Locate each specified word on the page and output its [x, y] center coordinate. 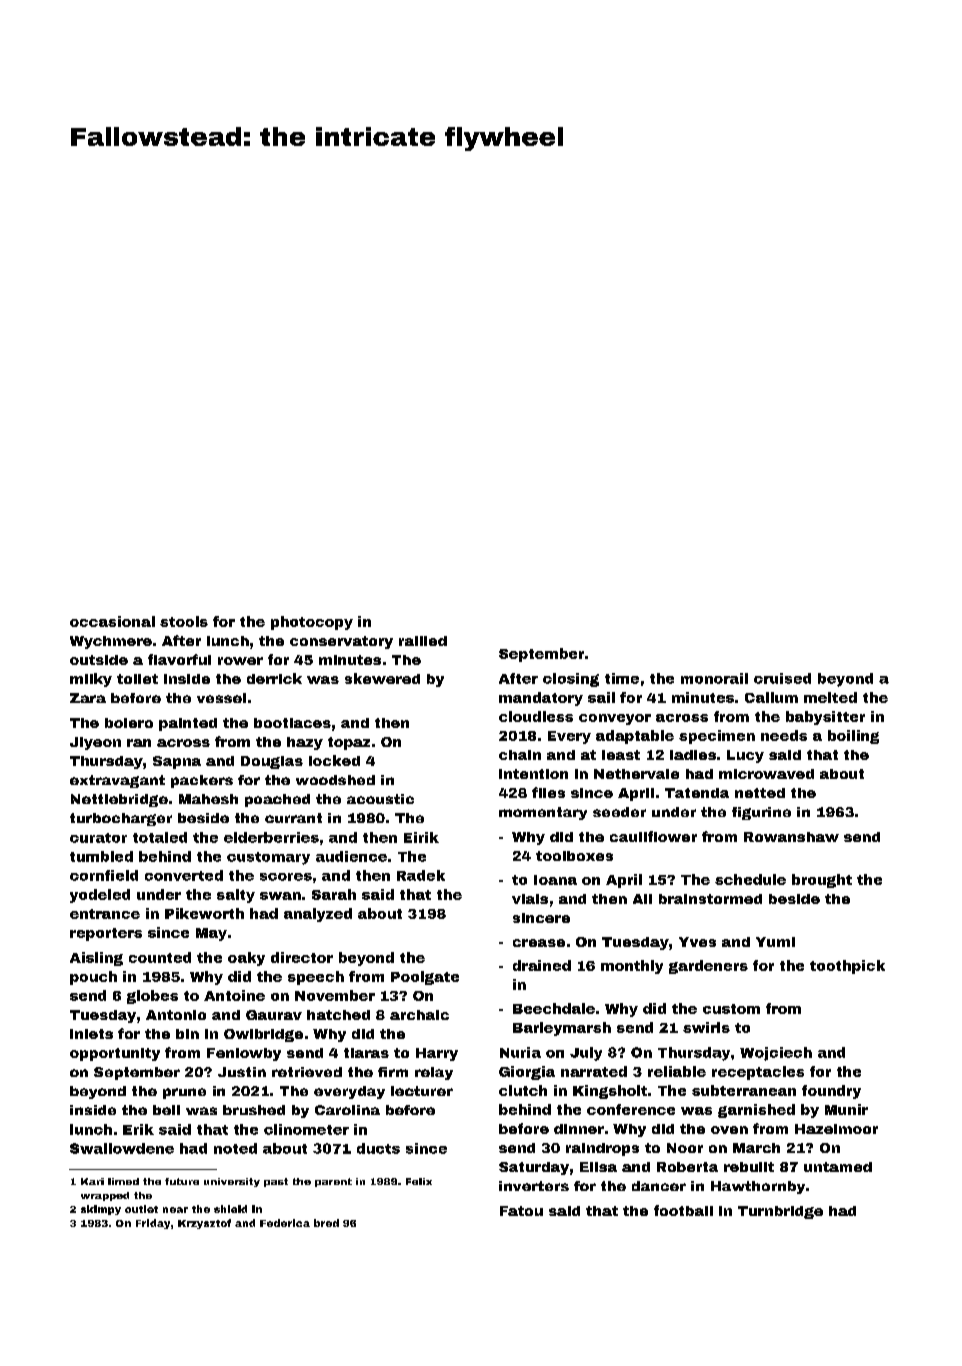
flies [548, 792]
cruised [782, 678]
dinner [579, 1129]
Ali [642, 899]
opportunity [115, 1054]
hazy [305, 743]
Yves [697, 942]
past [276, 1182]
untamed [838, 1167]
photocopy [312, 623]
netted [760, 793]
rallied [423, 641]
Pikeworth [204, 913]
